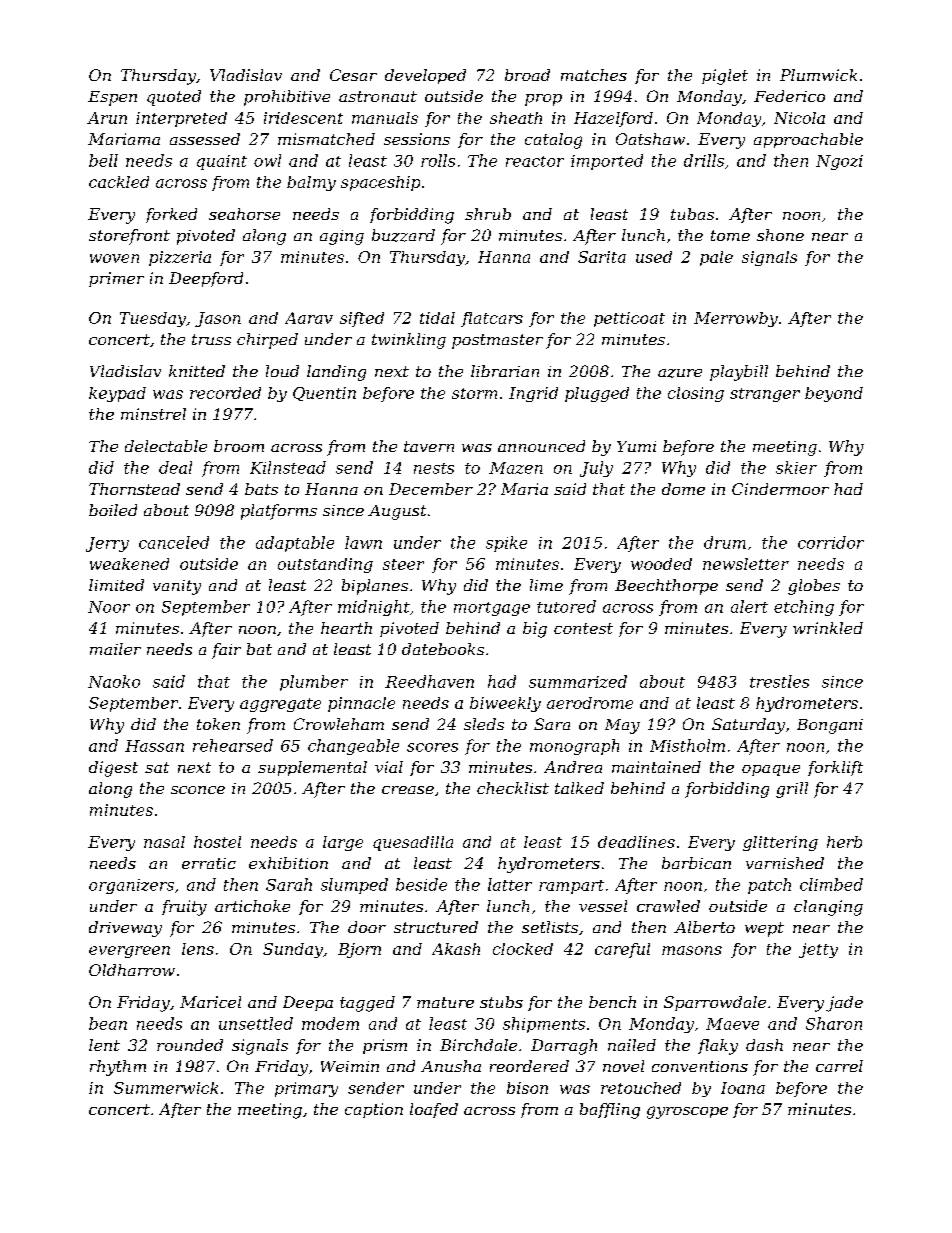  I want to click on postmaster, so click(497, 341).
